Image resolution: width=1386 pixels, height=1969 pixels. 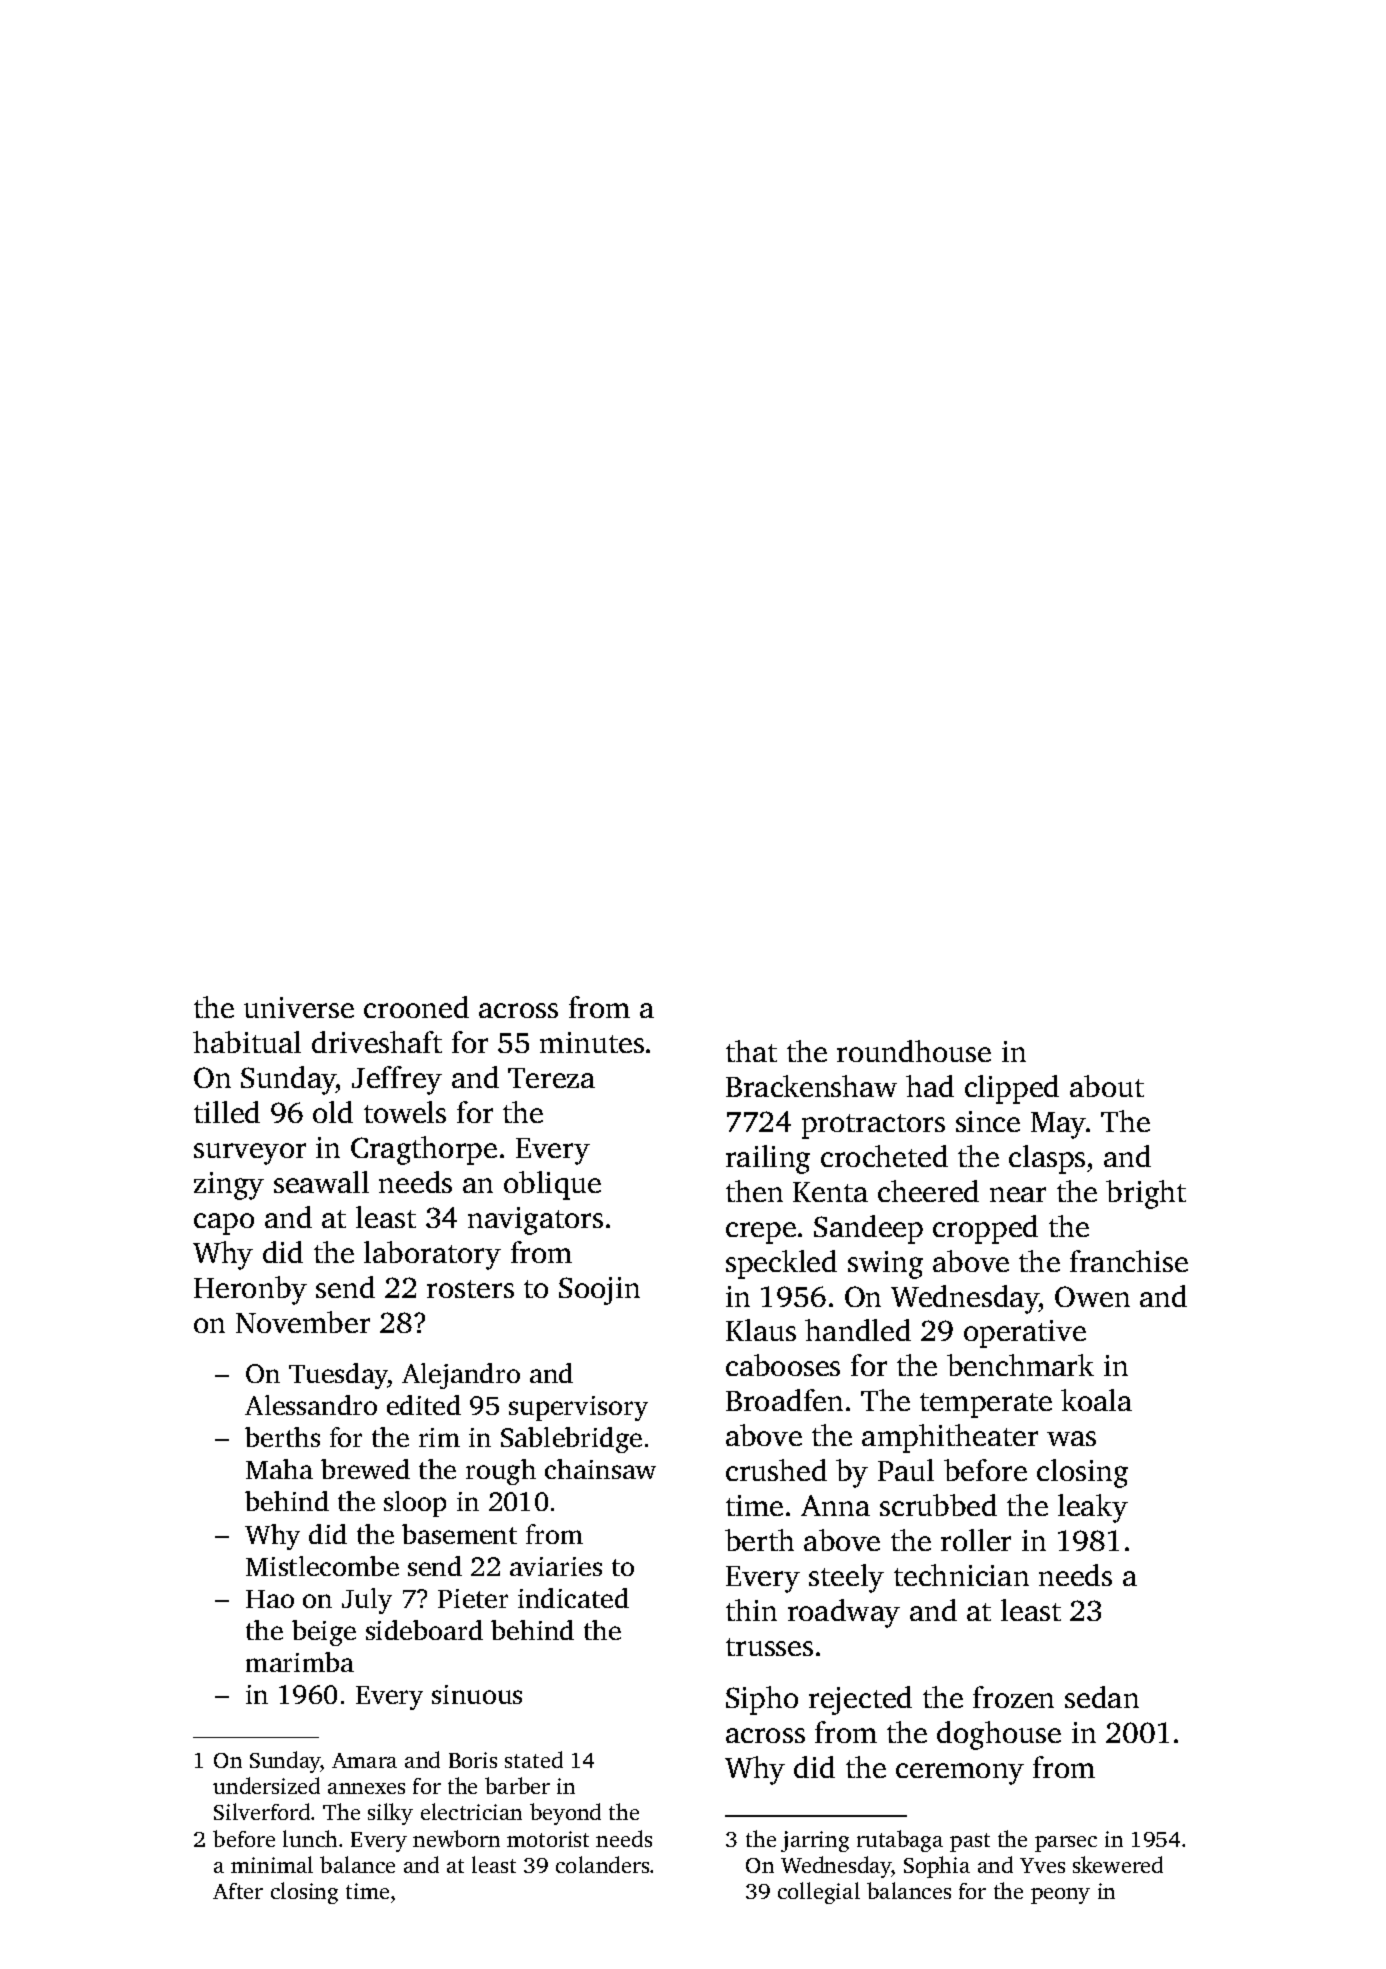 What do you see at coordinates (776, 1470) in the document?
I see `crushed` at bounding box center [776, 1470].
